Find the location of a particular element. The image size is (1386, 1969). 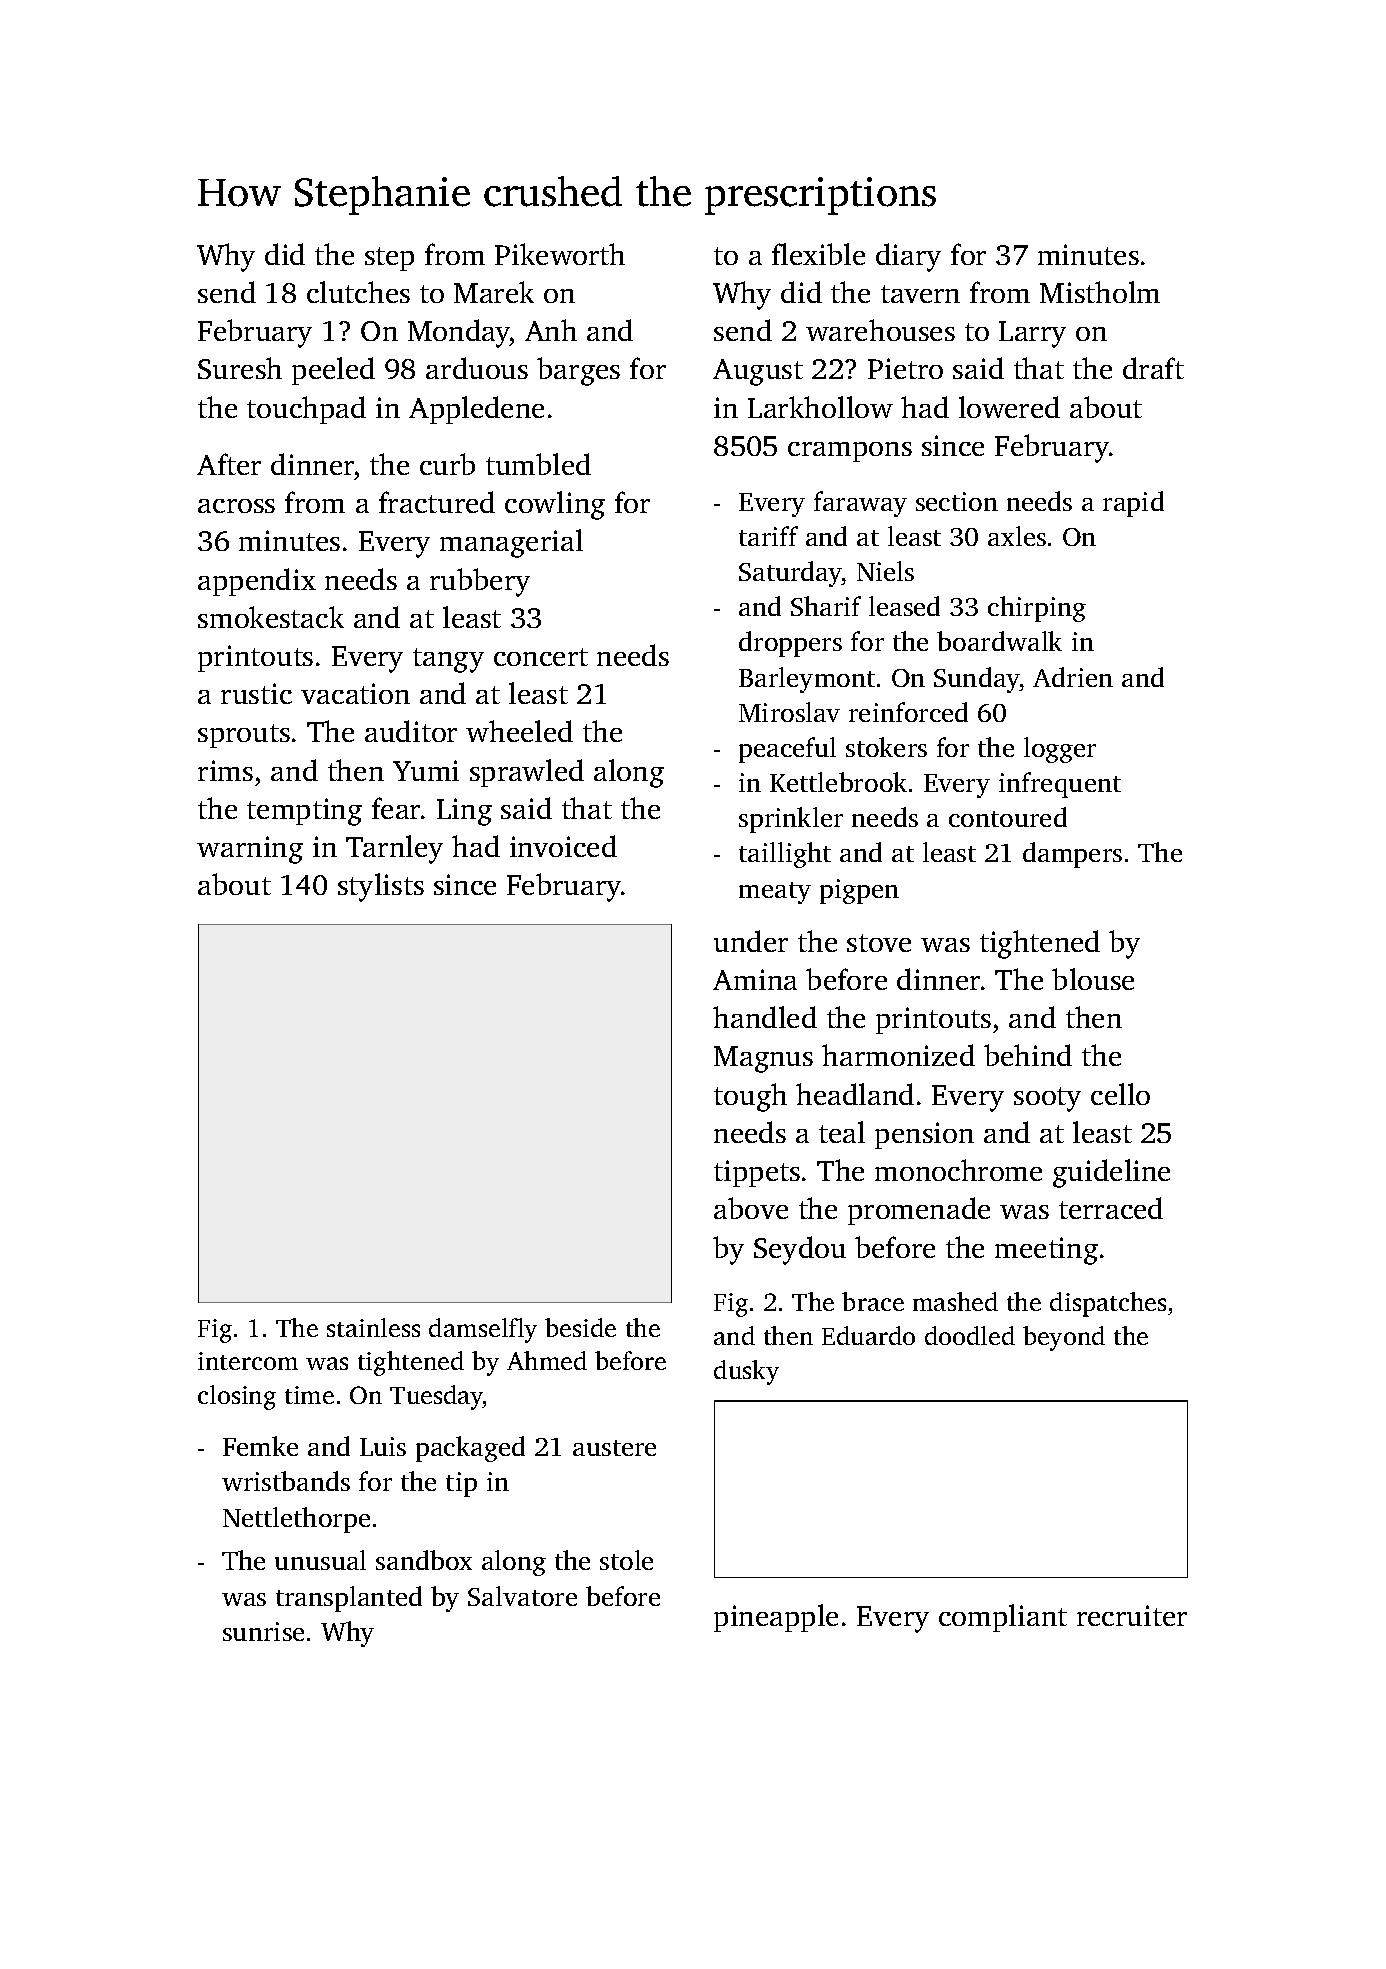

clutches is located at coordinates (358, 292).
